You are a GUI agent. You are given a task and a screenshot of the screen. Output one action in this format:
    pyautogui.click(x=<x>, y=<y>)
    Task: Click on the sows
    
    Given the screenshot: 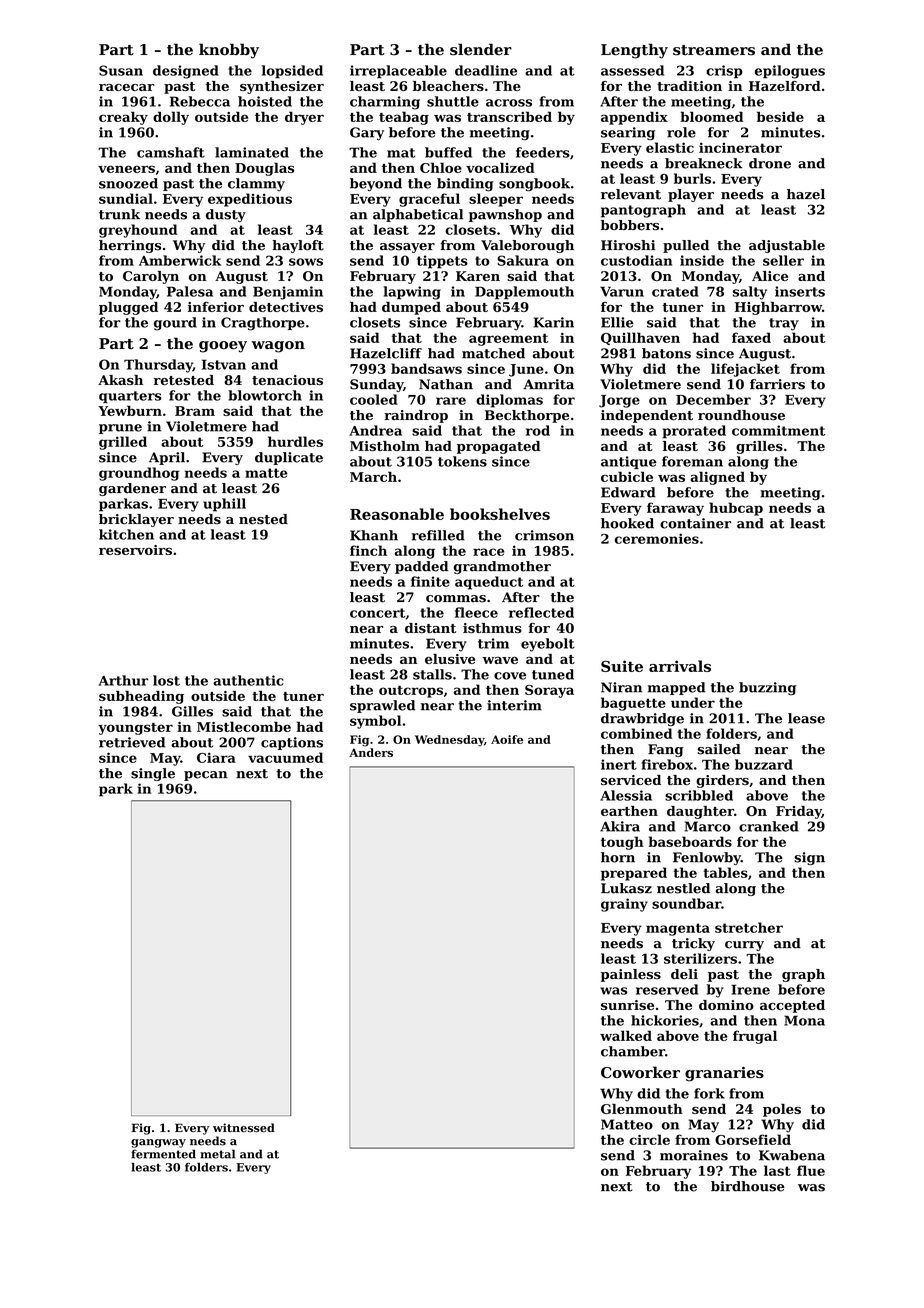 What is the action you would take?
    pyautogui.click(x=306, y=262)
